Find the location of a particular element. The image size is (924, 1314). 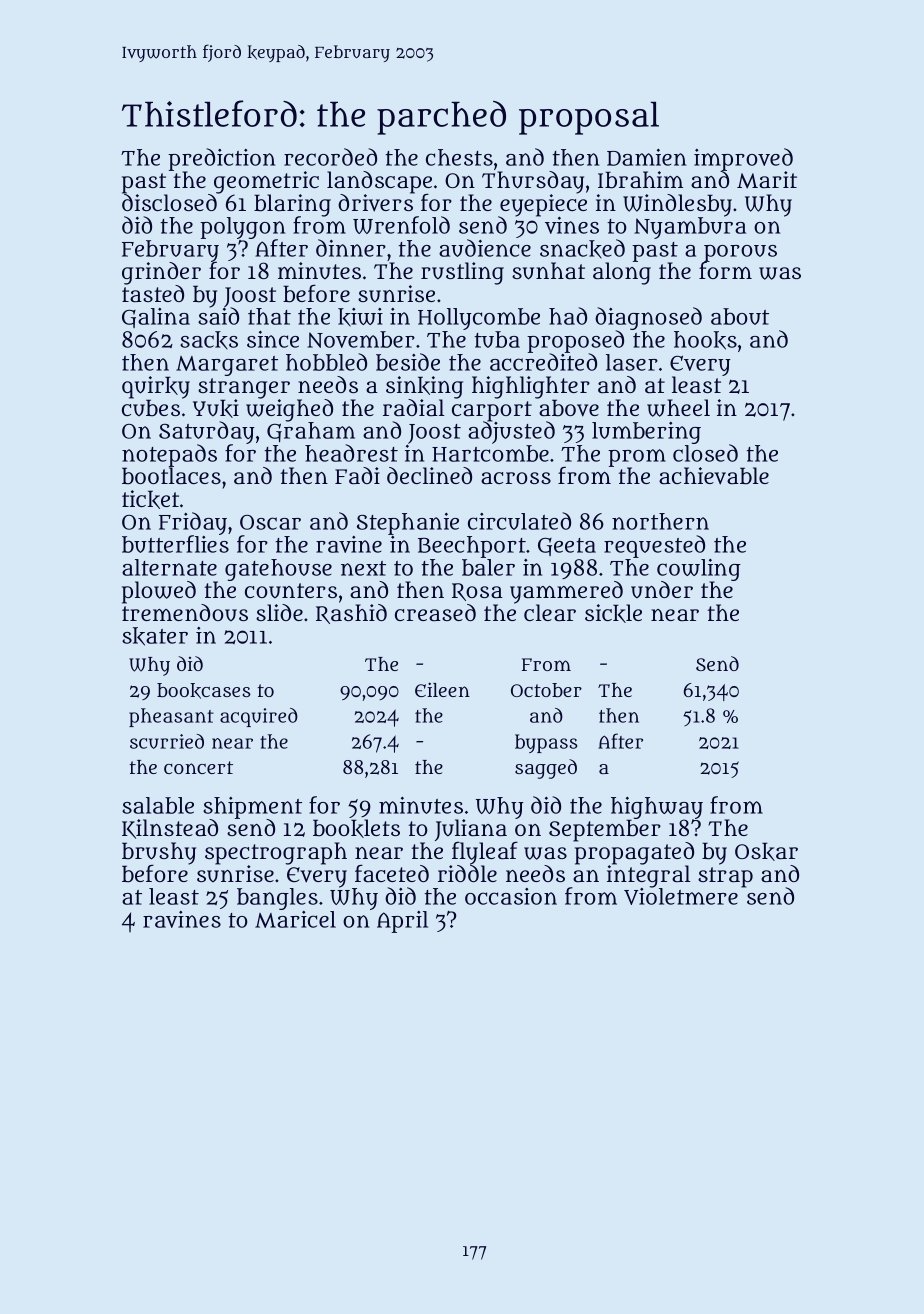

Beechport is located at coordinates (472, 547).
